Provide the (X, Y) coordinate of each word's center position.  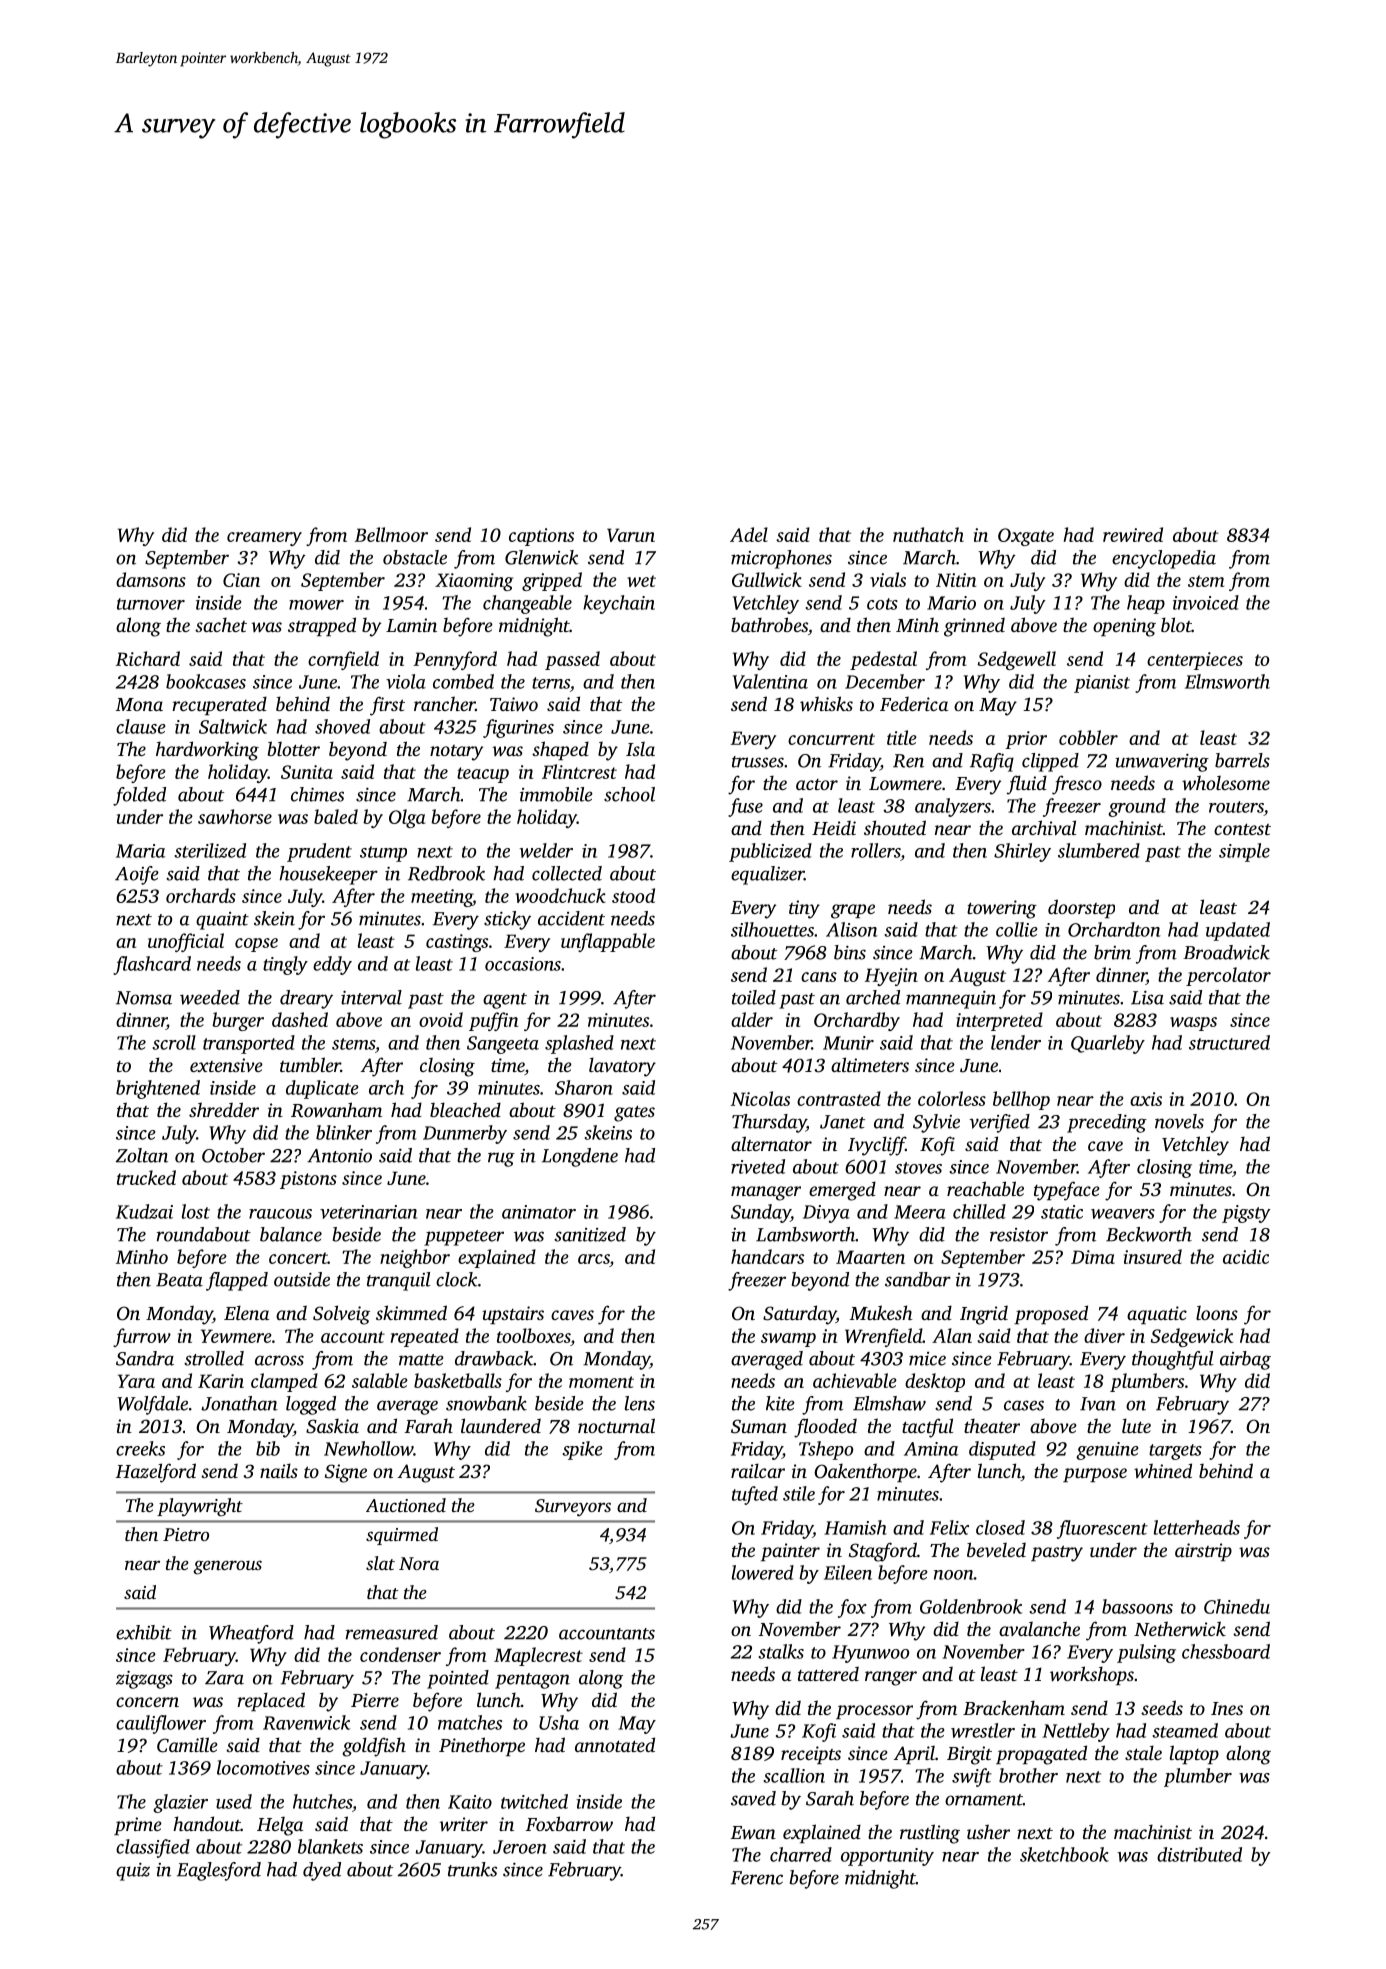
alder (752, 1019)
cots (882, 604)
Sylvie (936, 1123)
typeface (1067, 1191)
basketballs (458, 1380)
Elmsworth (1227, 681)
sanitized (590, 1234)
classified (153, 1848)
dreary (306, 999)
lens (640, 1403)
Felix (949, 1527)
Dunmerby (465, 1134)
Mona (139, 704)
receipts (811, 1755)
